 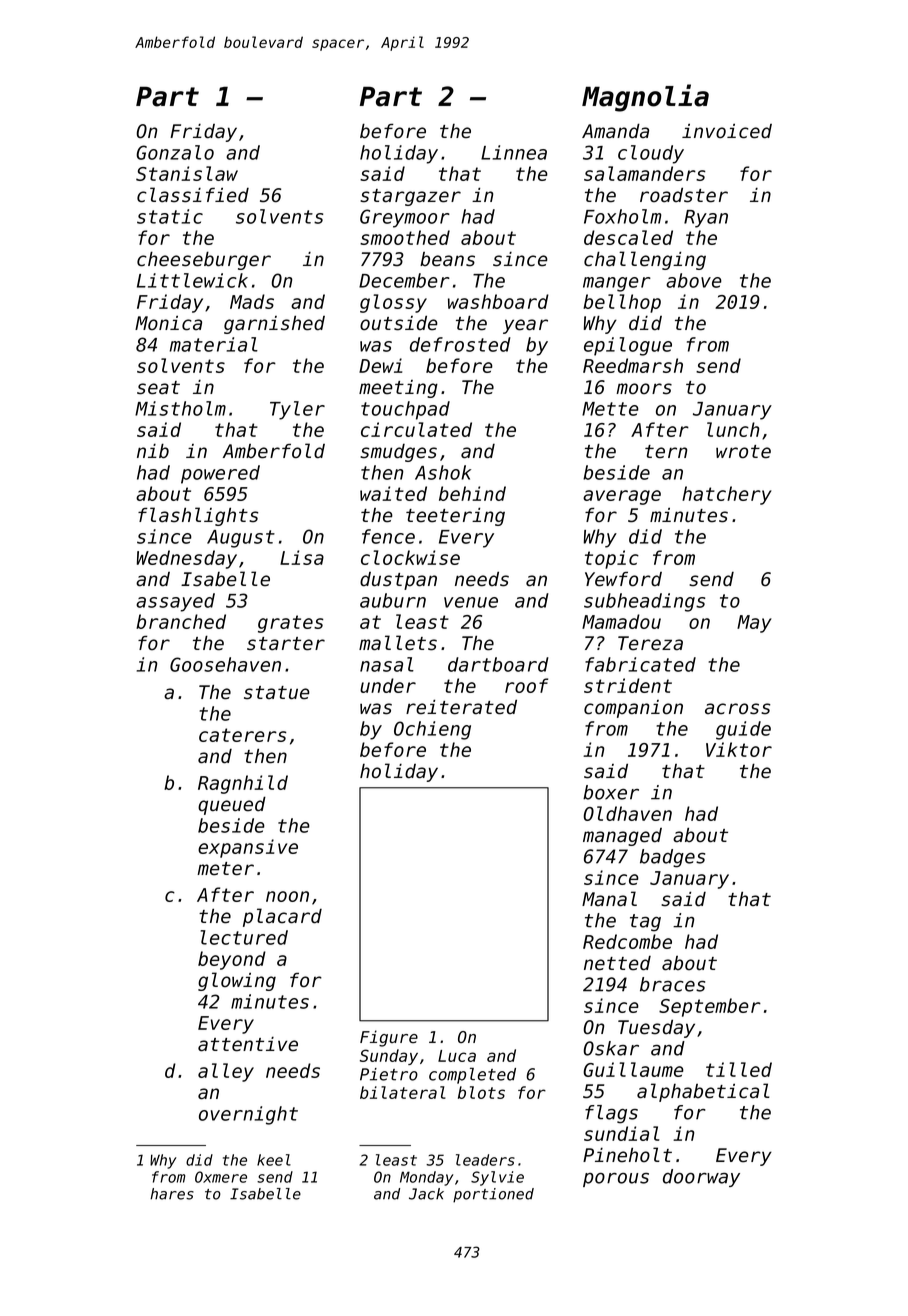 What do you see at coordinates (514, 152) in the screenshot?
I see `Linnea` at bounding box center [514, 152].
